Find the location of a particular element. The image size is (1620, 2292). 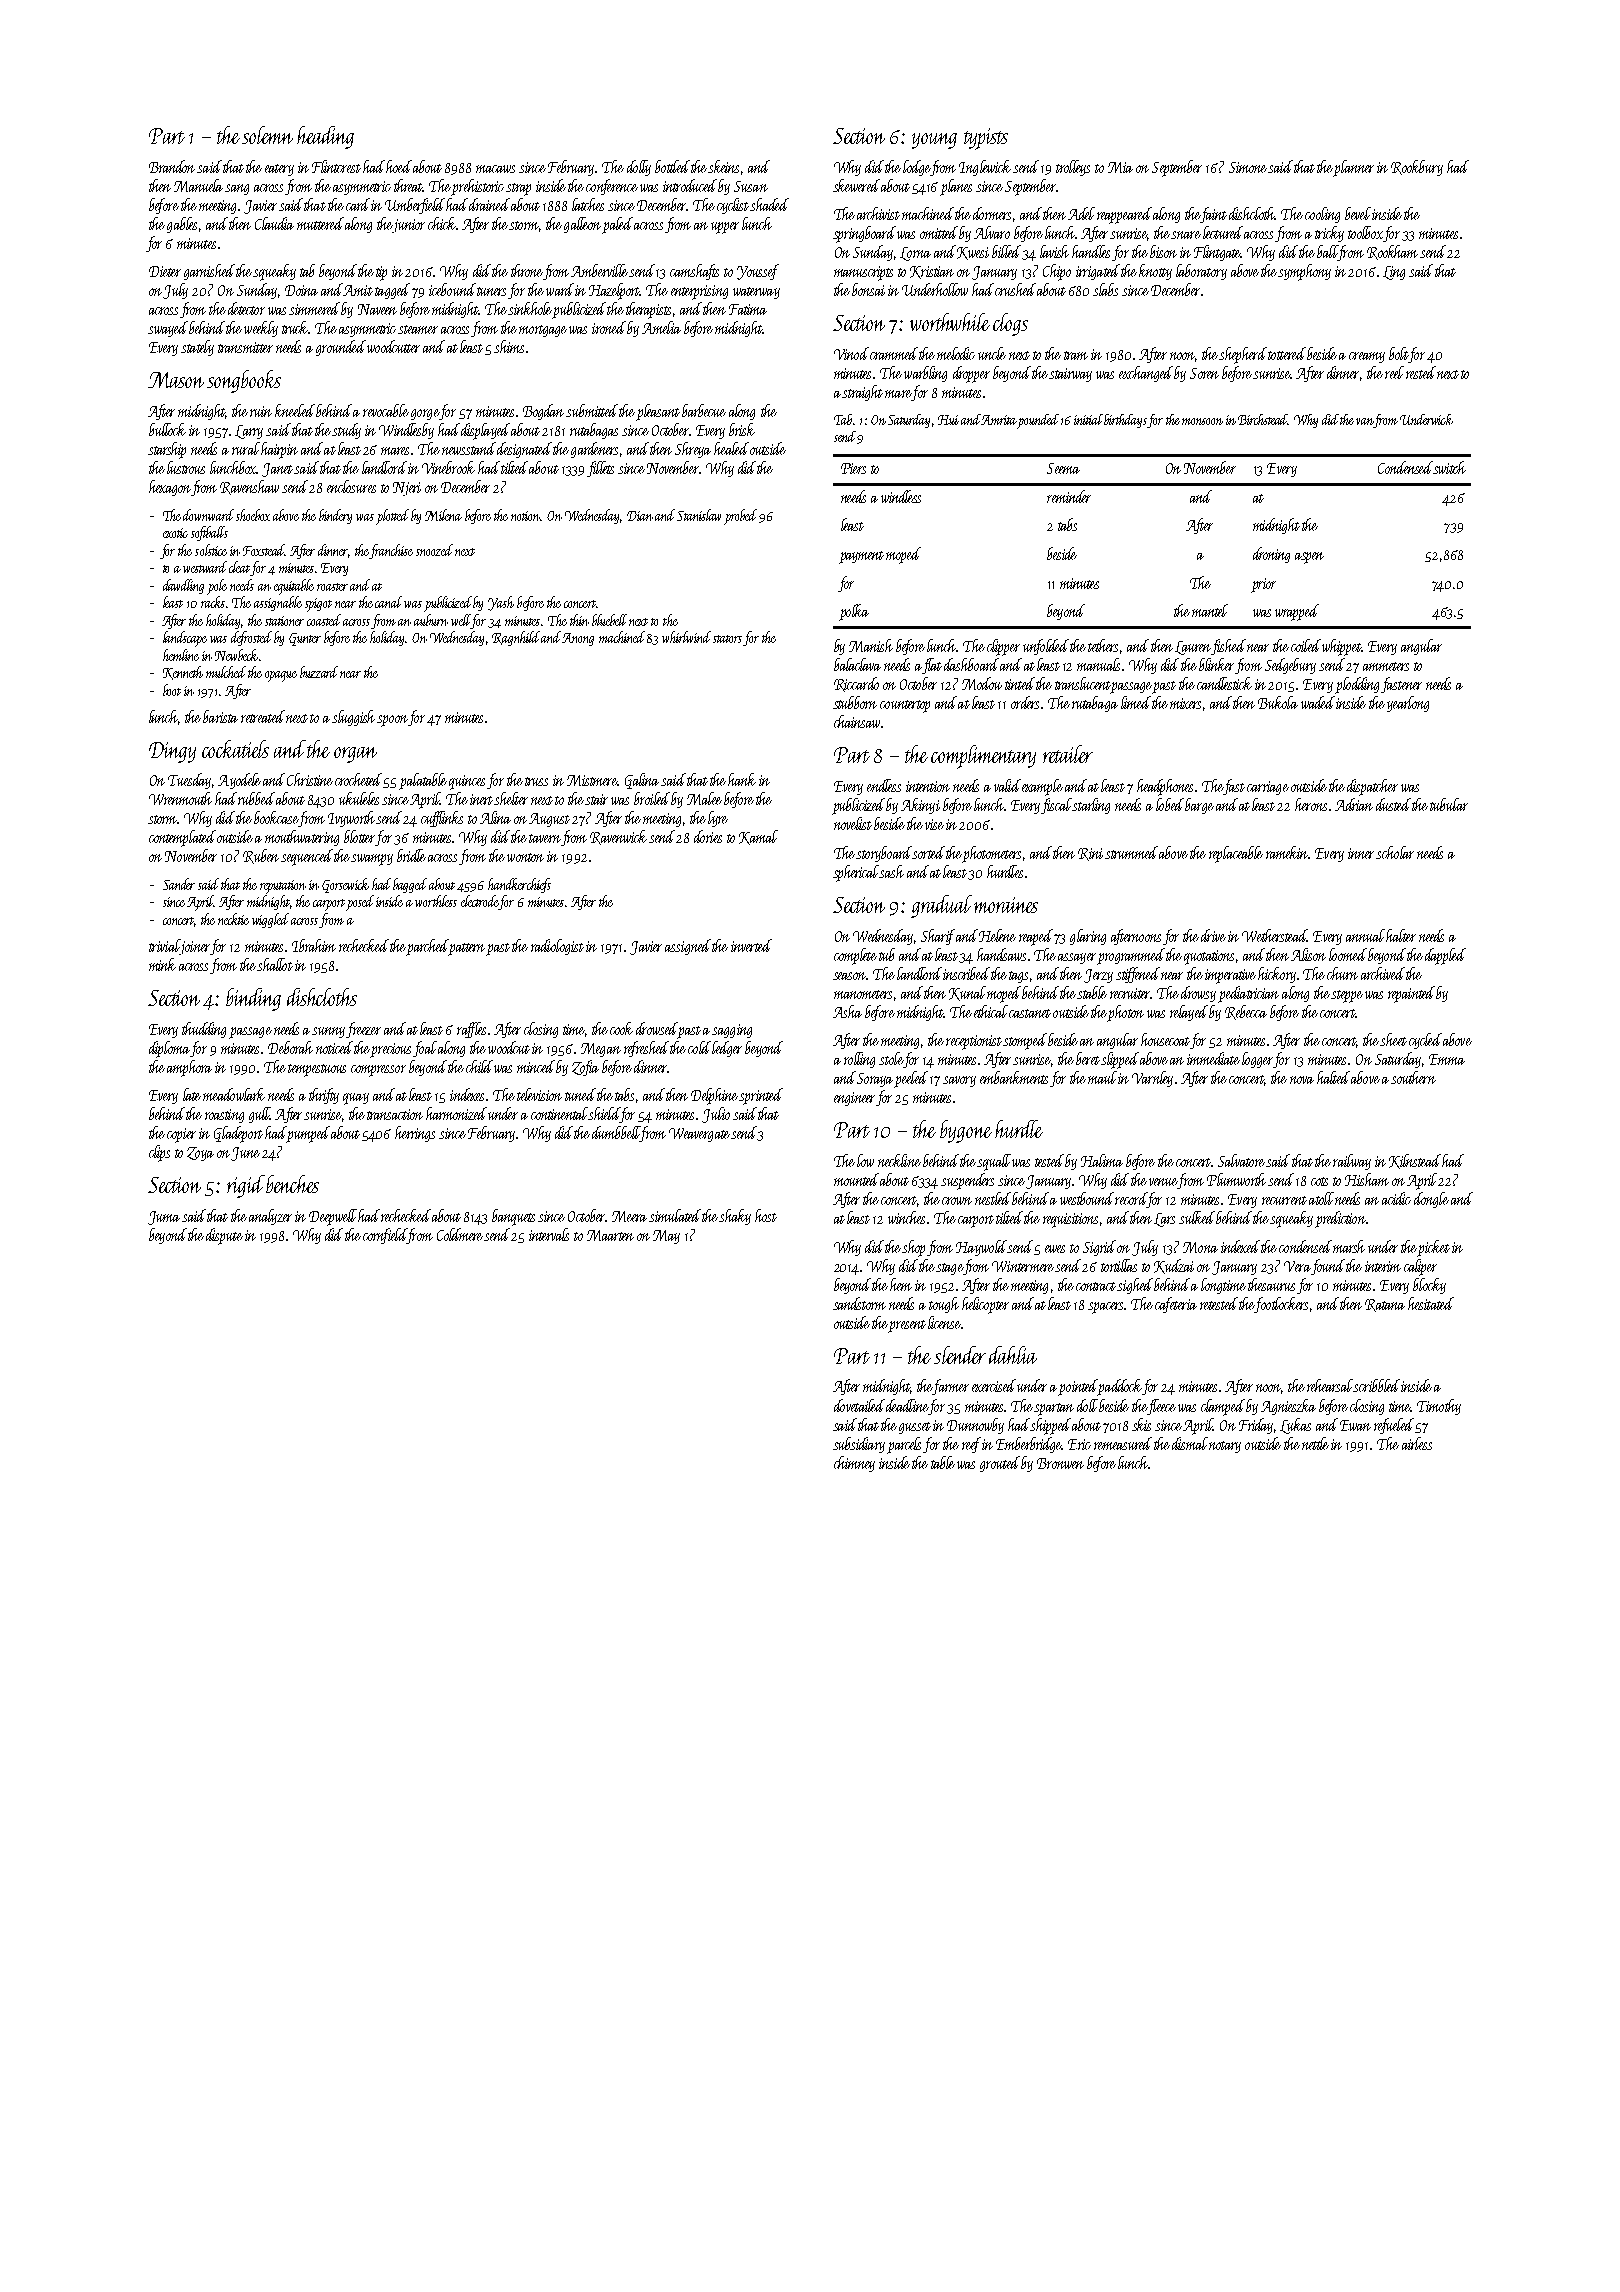

faint is located at coordinates (1213, 215).
